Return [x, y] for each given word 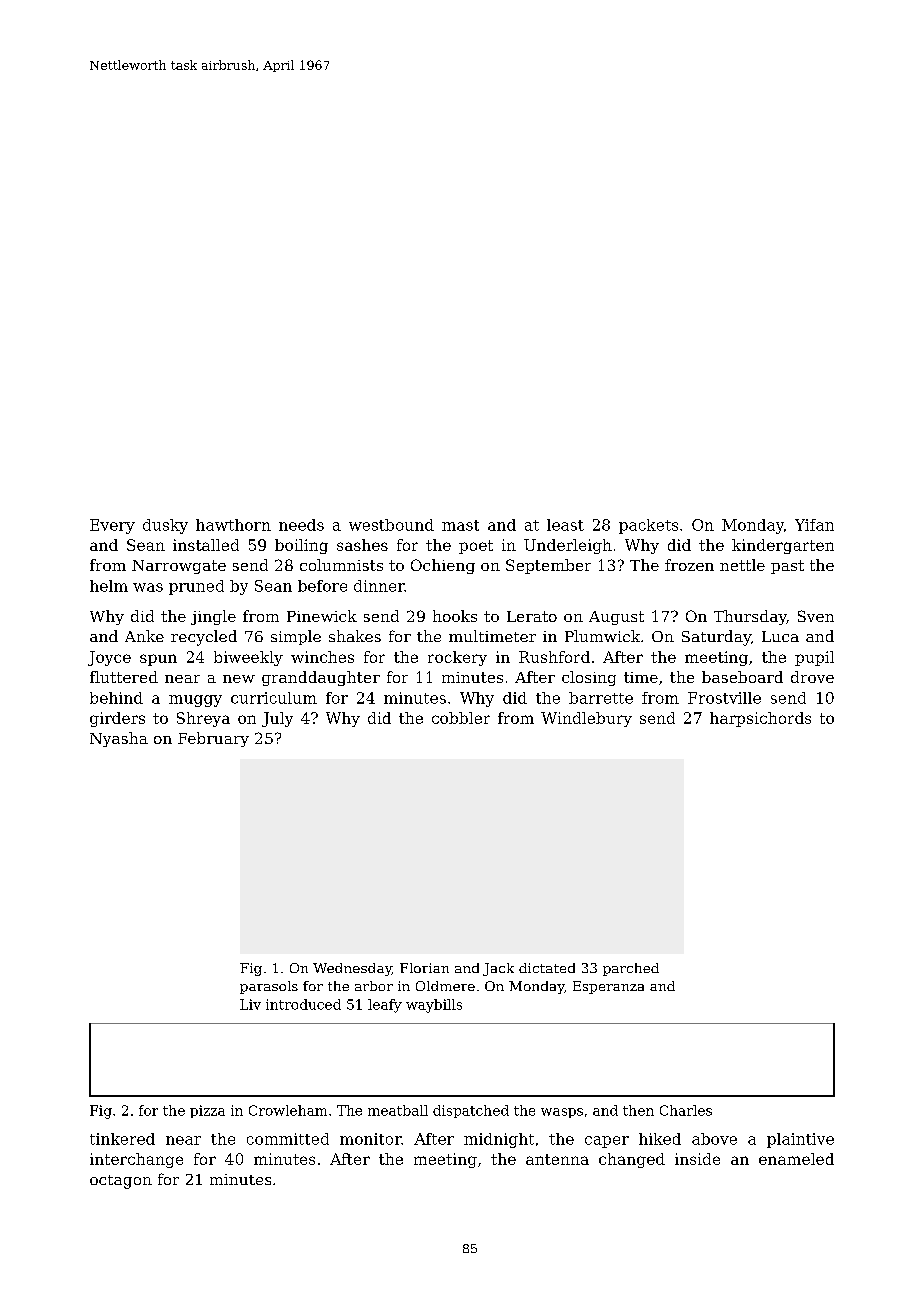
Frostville [724, 698]
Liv [250, 1004]
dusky [165, 526]
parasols [269, 987]
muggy [195, 701]
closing [589, 678]
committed [288, 1139]
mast [460, 525]
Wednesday [352, 969]
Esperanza [608, 987]
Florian [424, 968]
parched [631, 969]
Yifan [814, 525]
